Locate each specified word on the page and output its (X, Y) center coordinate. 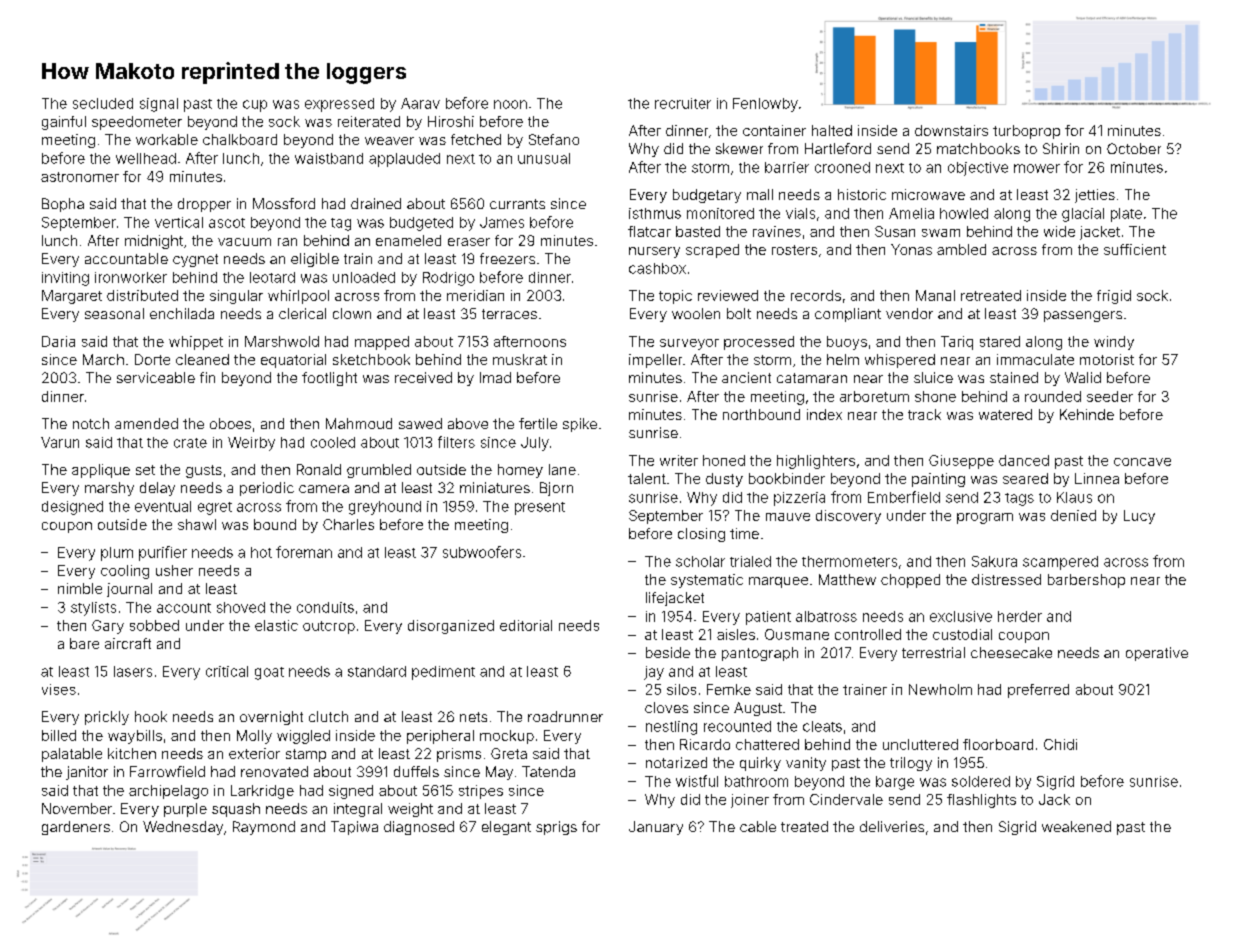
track (924, 414)
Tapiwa (354, 828)
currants (517, 204)
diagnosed (419, 828)
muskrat (520, 359)
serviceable (156, 377)
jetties (1095, 196)
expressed (339, 105)
